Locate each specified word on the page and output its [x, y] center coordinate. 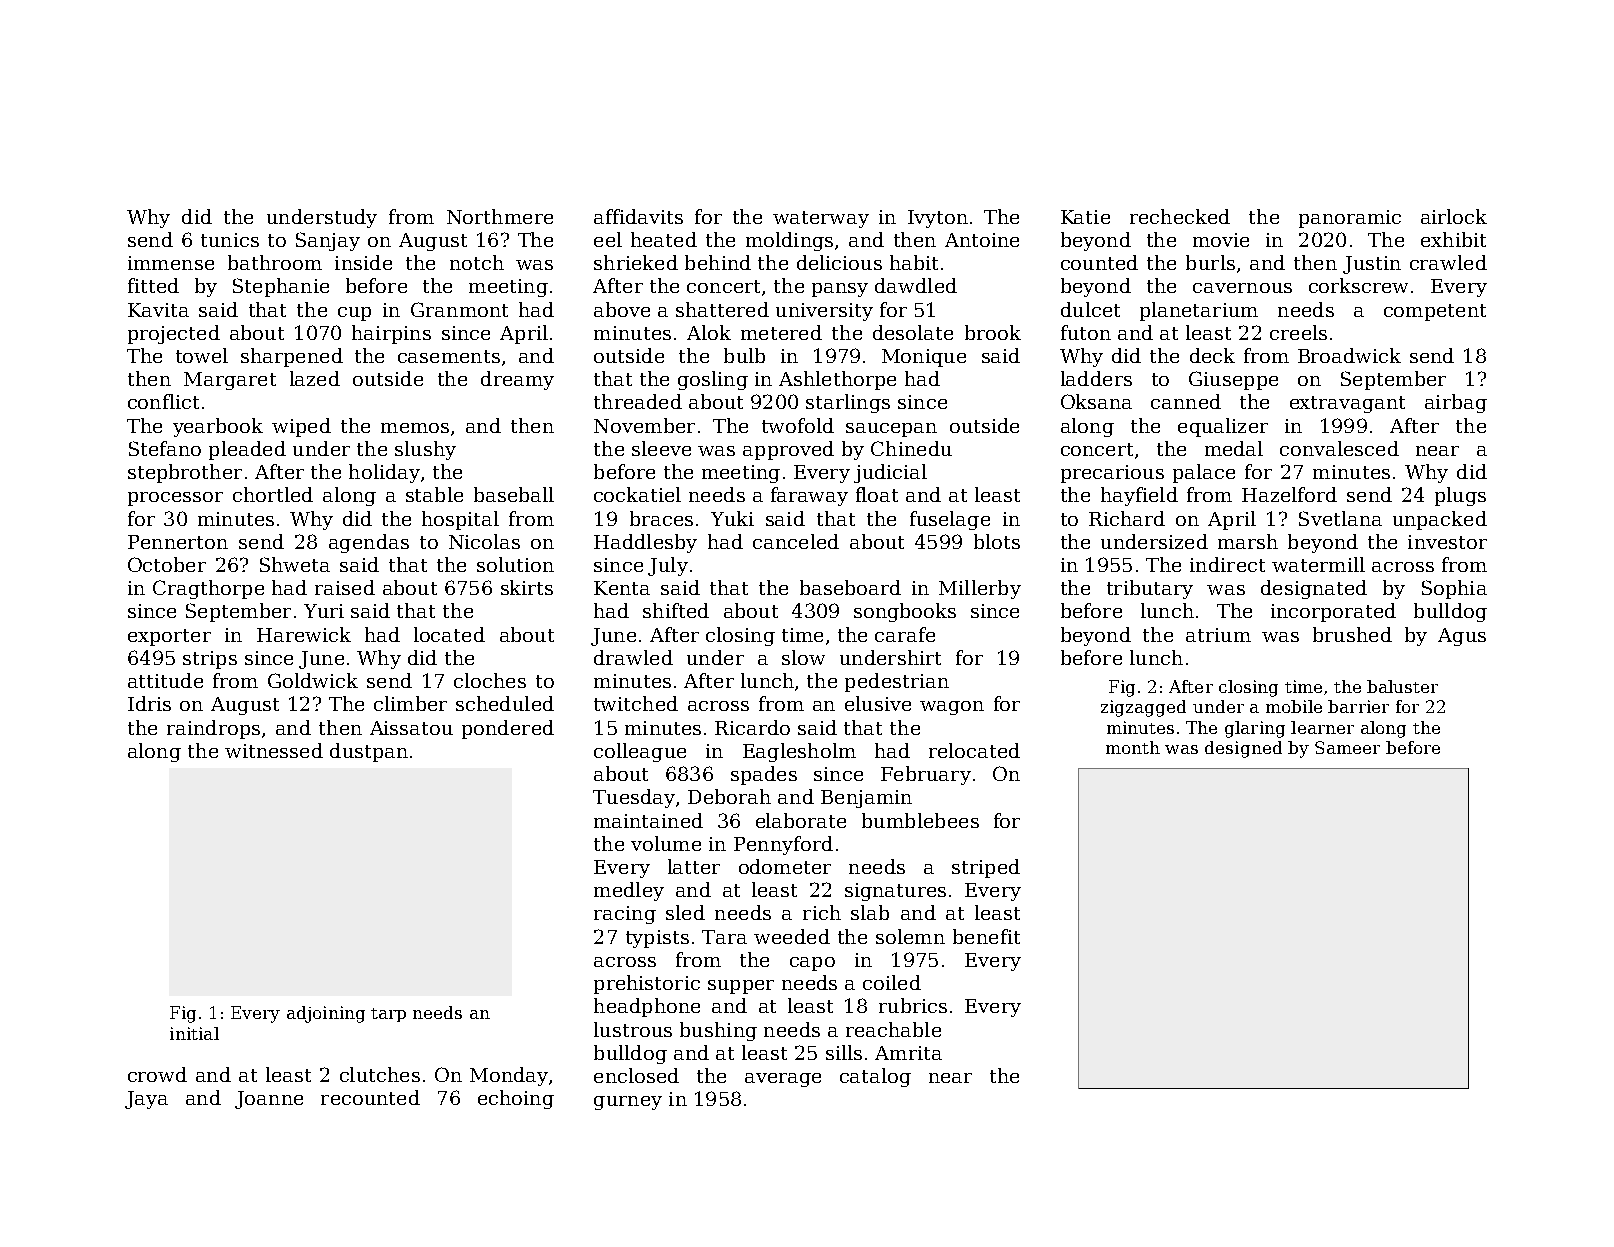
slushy [425, 450]
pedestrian [897, 682]
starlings [848, 403]
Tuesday [634, 798]
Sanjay [328, 241]
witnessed [274, 750]
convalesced [1339, 448]
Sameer [1347, 747]
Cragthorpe [208, 589]
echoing [516, 1099]
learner [1322, 727]
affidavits [638, 216]
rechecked [1180, 216]
